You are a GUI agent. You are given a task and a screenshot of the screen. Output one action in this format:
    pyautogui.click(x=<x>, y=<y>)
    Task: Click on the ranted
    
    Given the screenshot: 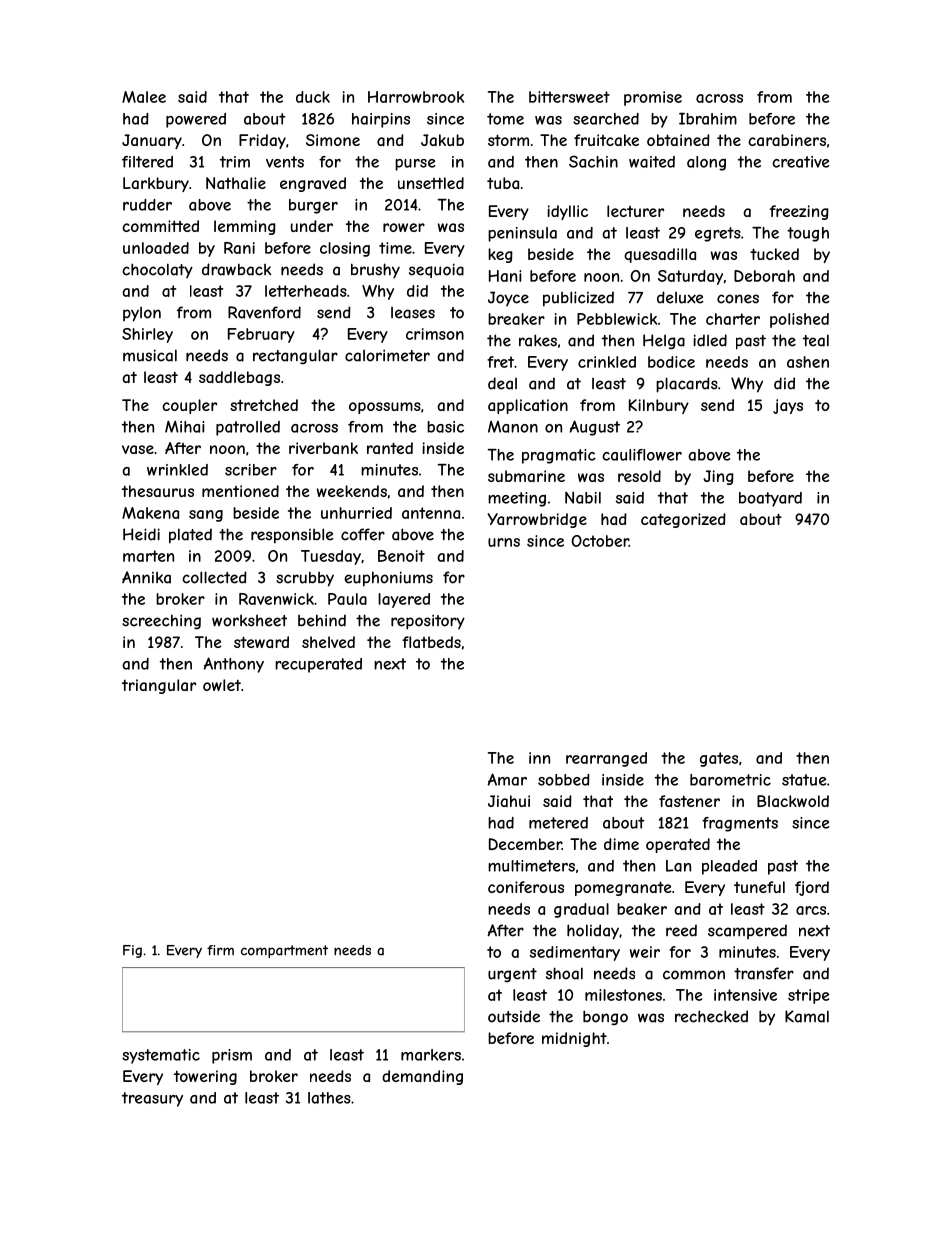 What is the action you would take?
    pyautogui.click(x=390, y=448)
